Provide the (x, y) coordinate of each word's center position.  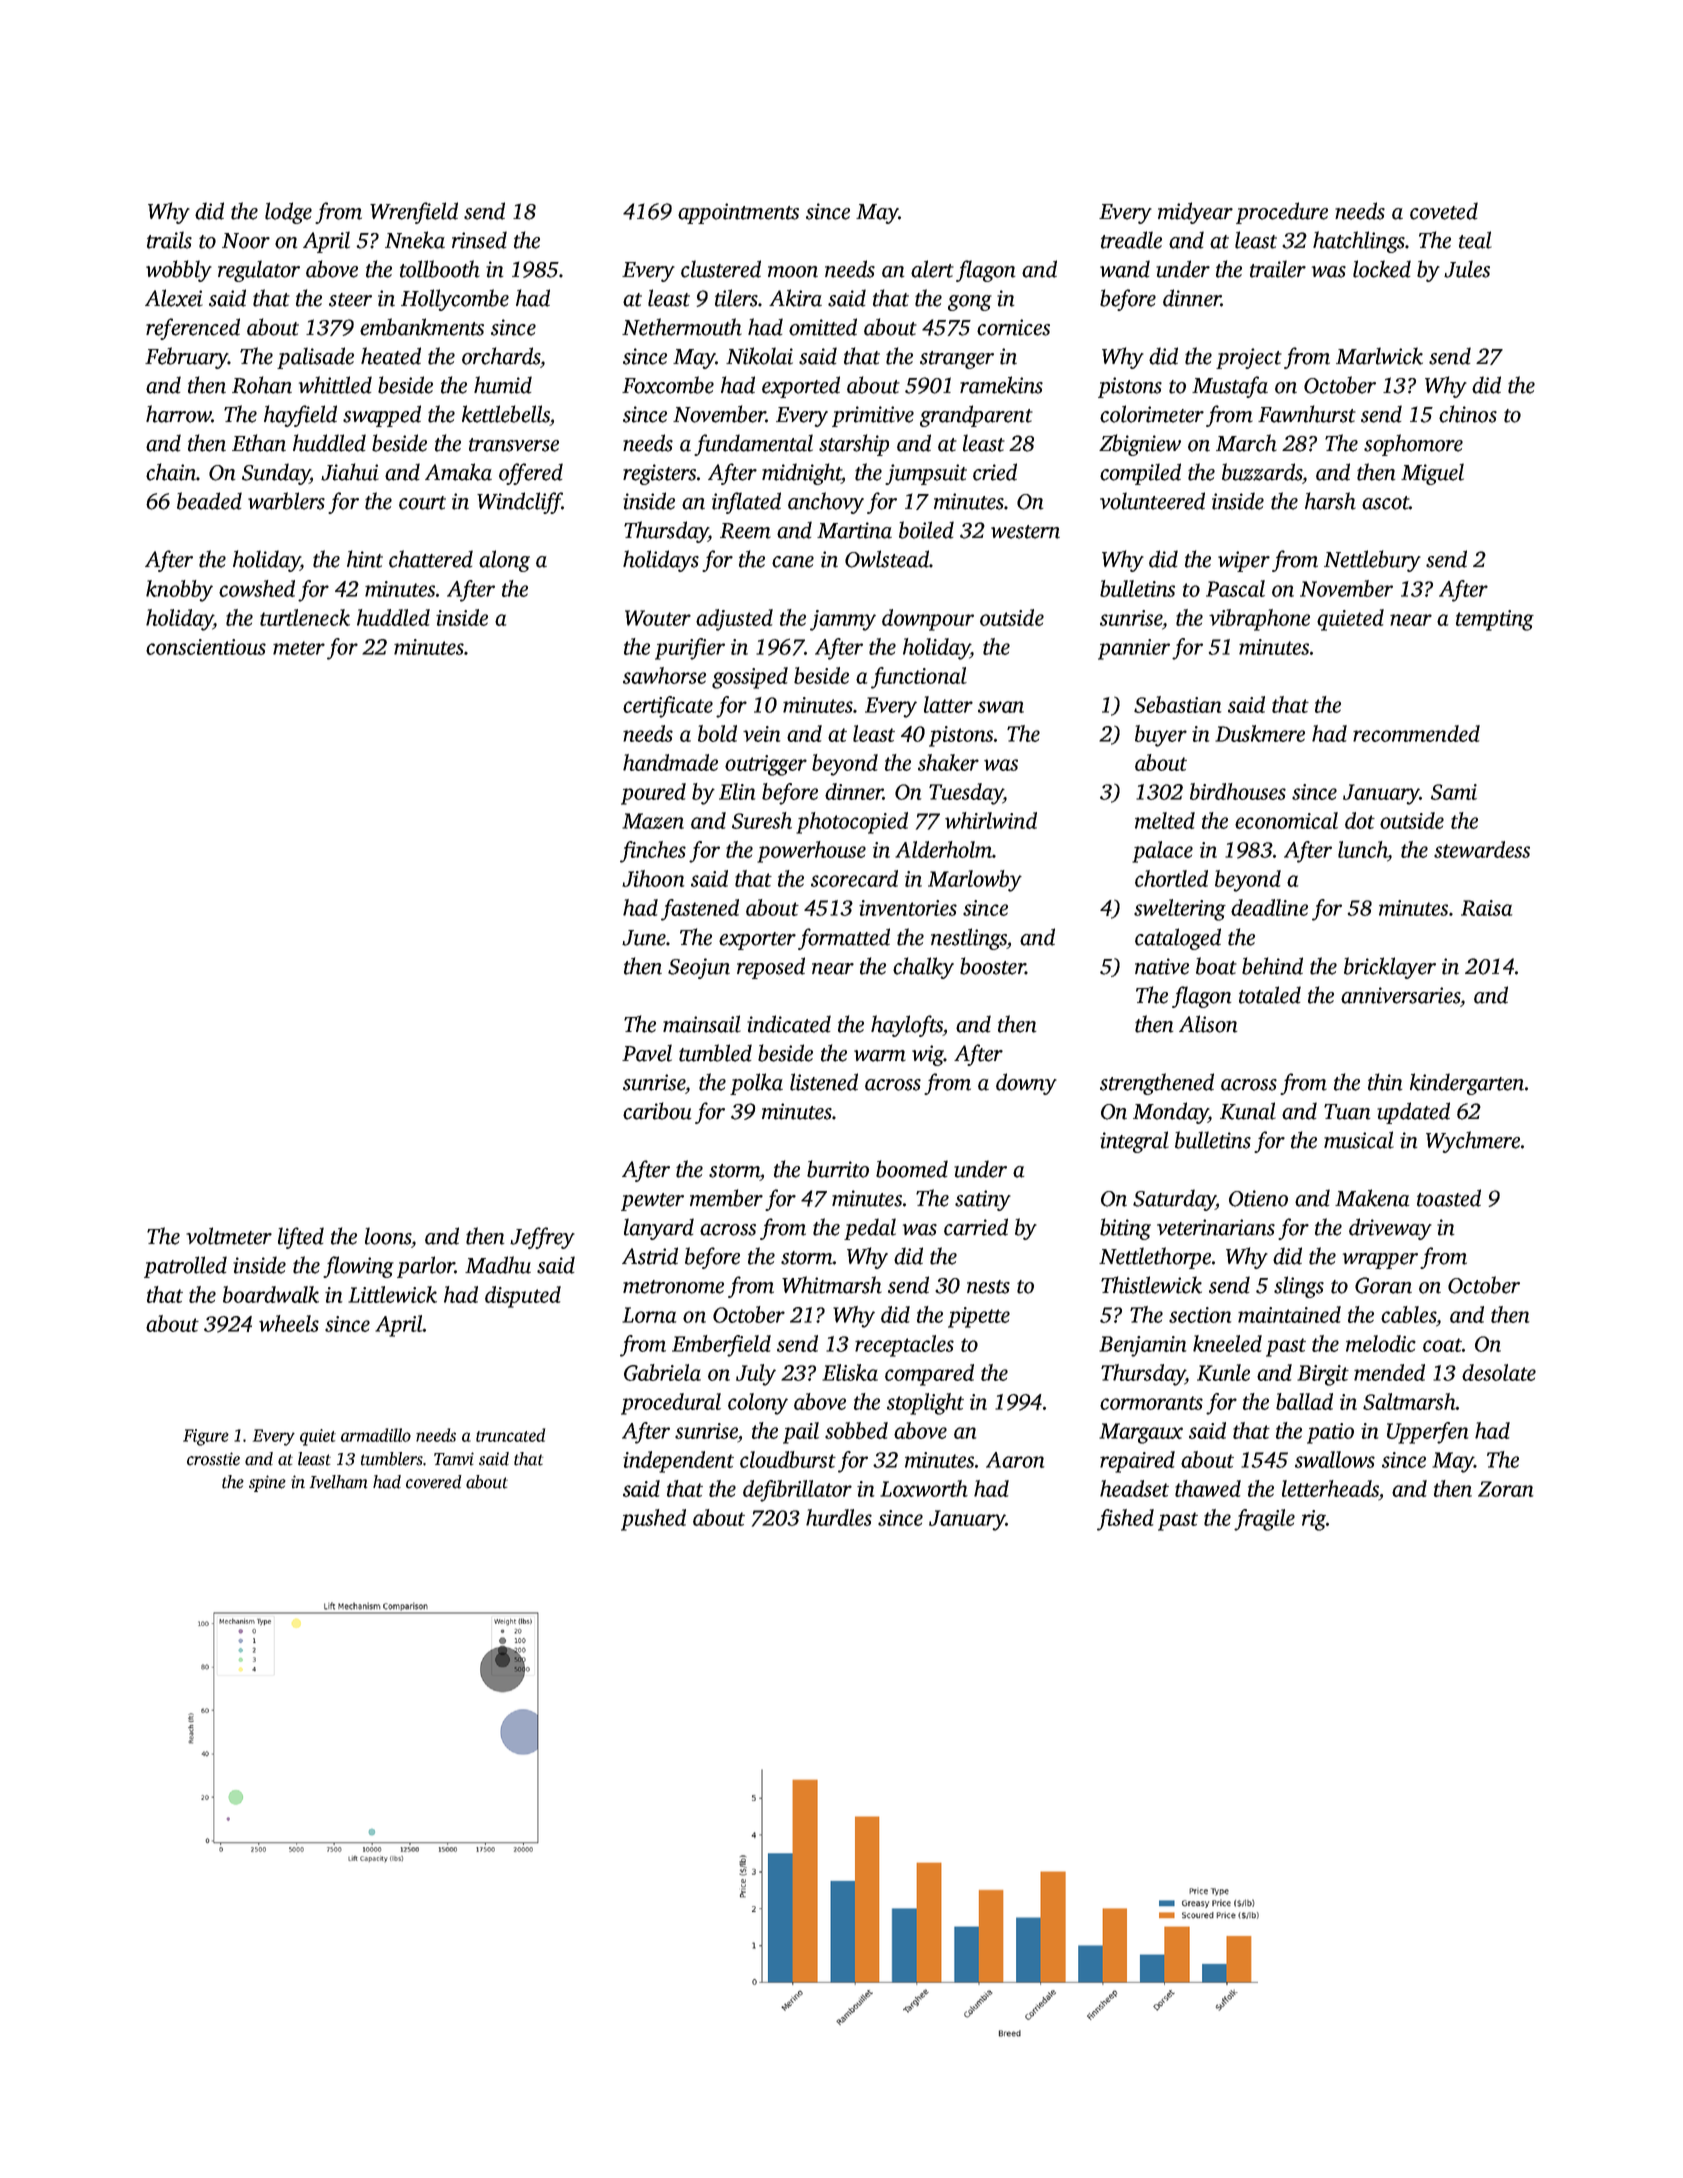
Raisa (1486, 908)
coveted (1444, 211)
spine (267, 1483)
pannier (1134, 649)
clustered (721, 269)
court (422, 503)
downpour (928, 620)
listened (824, 1082)
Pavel (647, 1053)
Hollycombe (455, 300)
